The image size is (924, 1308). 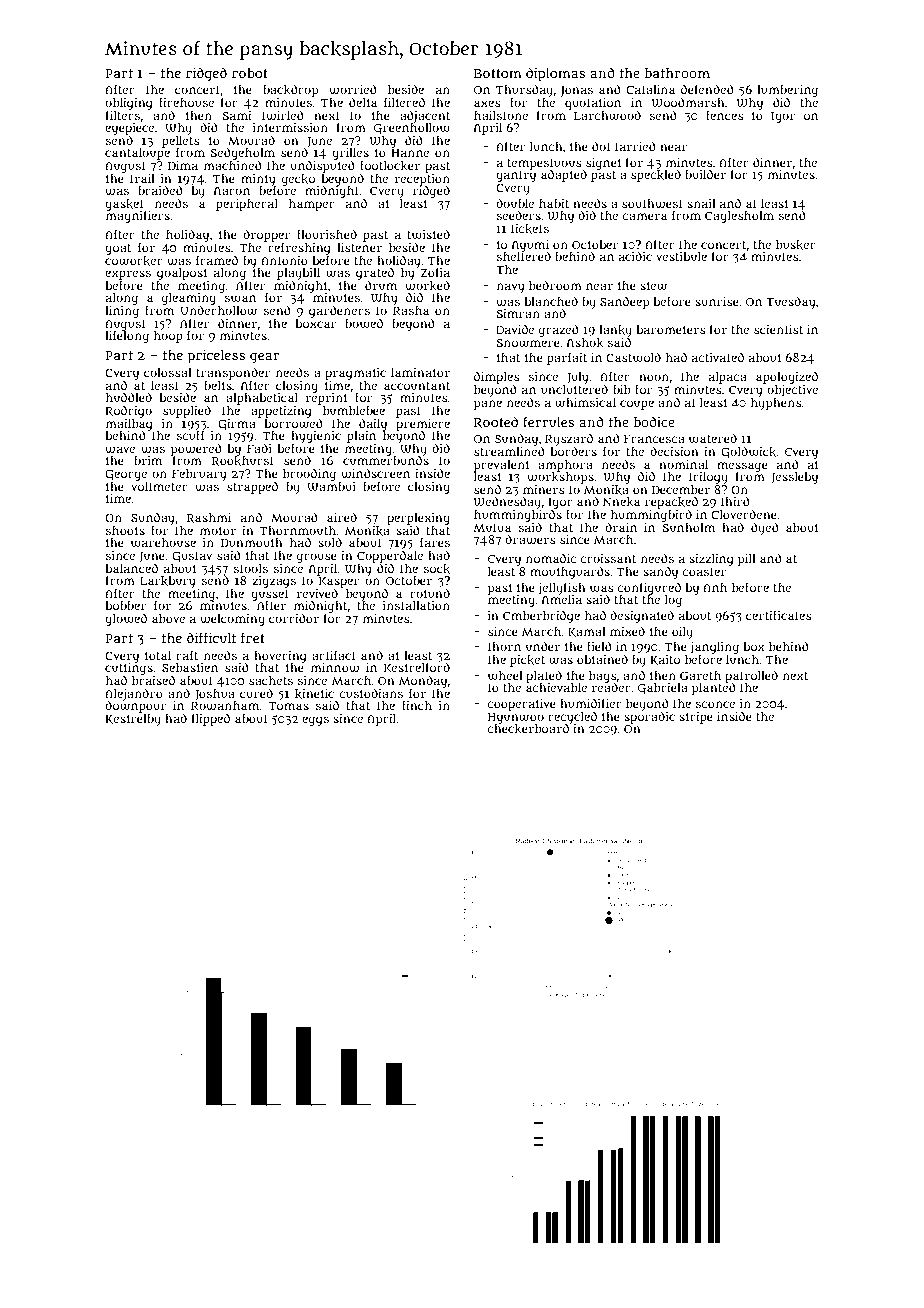 What do you see at coordinates (677, 73) in the screenshot?
I see `bathroom` at bounding box center [677, 73].
